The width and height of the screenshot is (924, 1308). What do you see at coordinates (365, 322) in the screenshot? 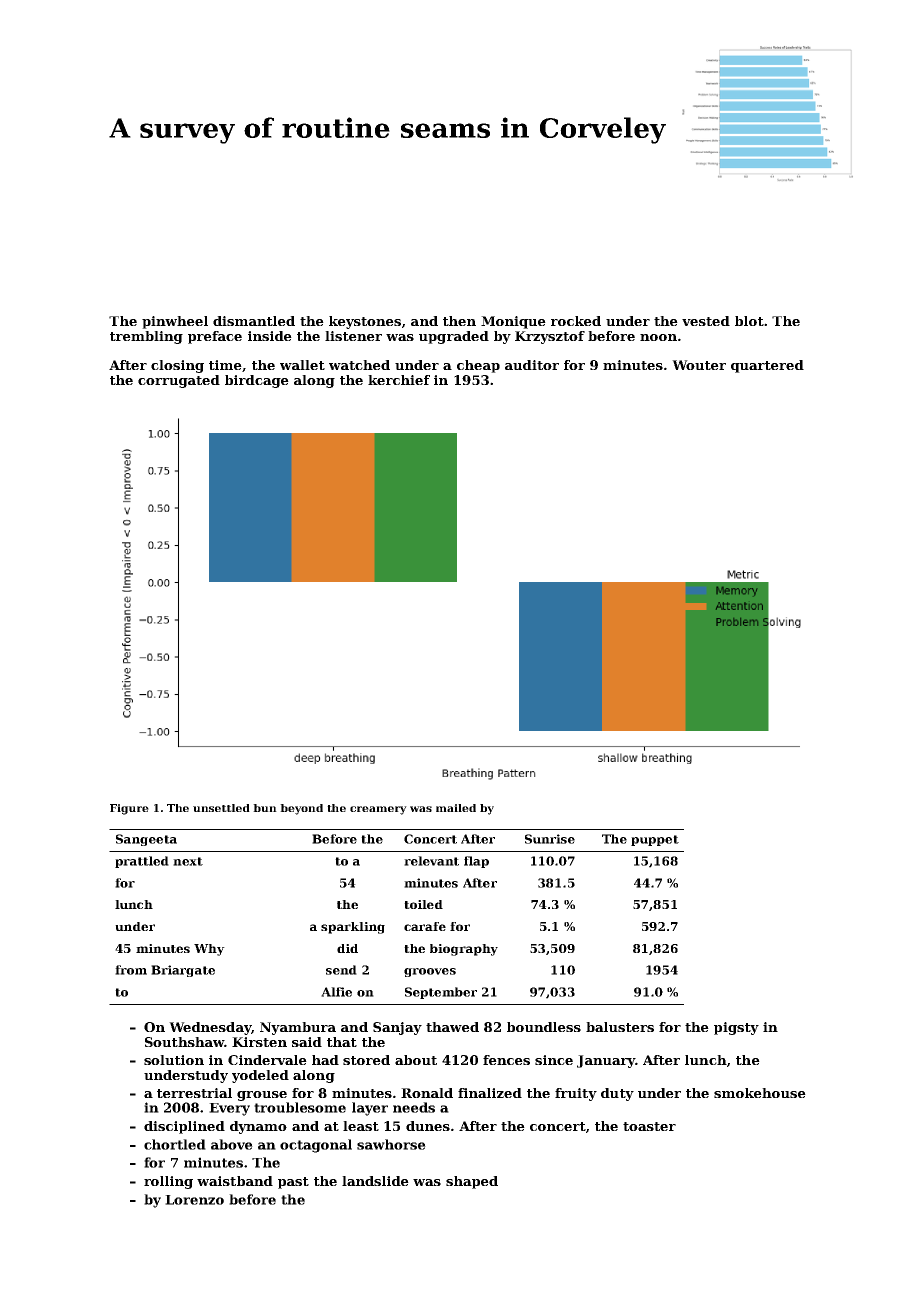
I see `keystones` at bounding box center [365, 322].
